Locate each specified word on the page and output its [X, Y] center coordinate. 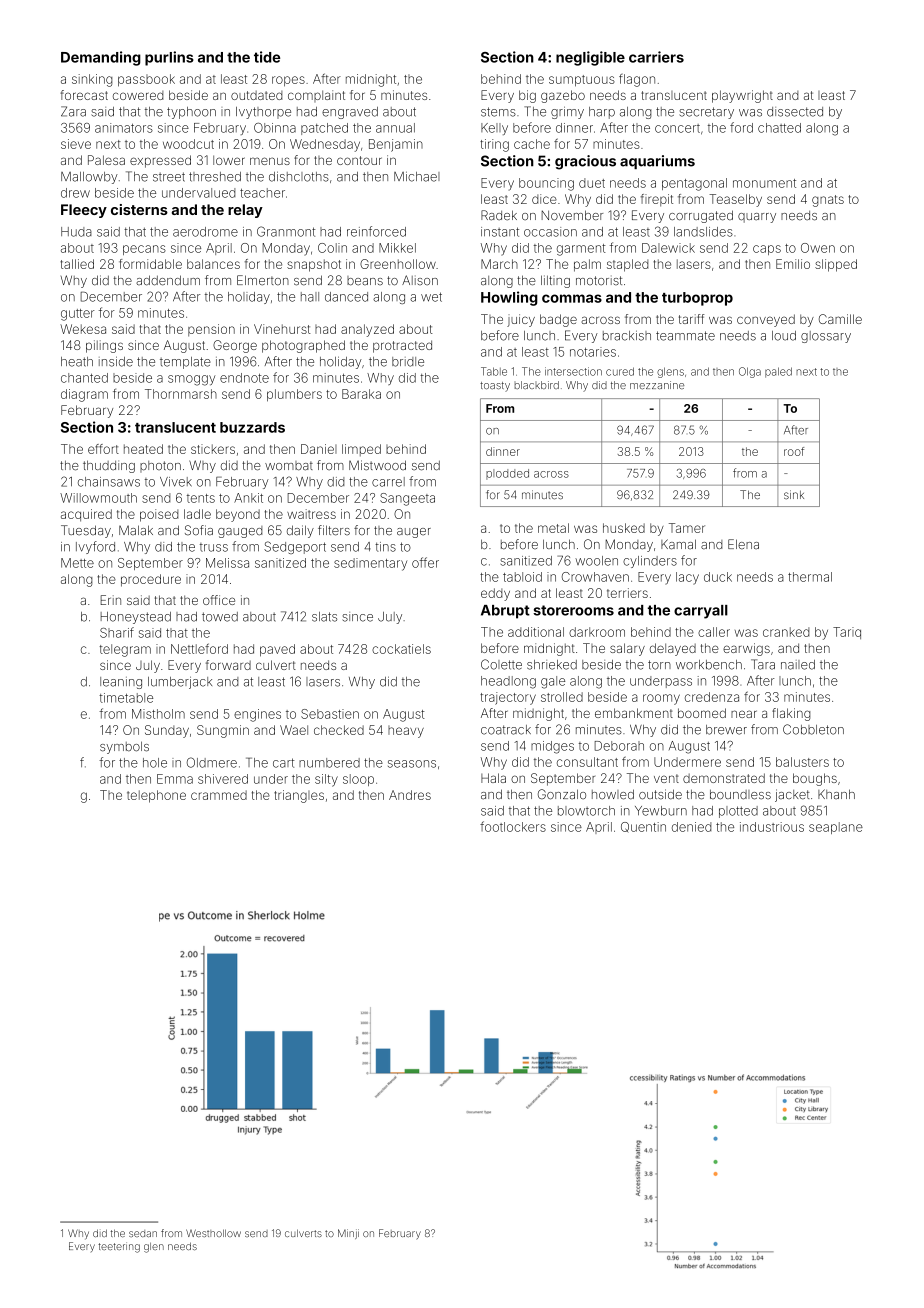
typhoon [191, 113]
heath [77, 362]
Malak [136, 530]
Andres [410, 795]
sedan [143, 1233]
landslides [703, 232]
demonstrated [724, 778]
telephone [156, 796]
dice [544, 199]
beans [365, 281]
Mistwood [377, 465]
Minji [348, 1234]
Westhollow [213, 1233]
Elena [743, 544]
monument [764, 183]
